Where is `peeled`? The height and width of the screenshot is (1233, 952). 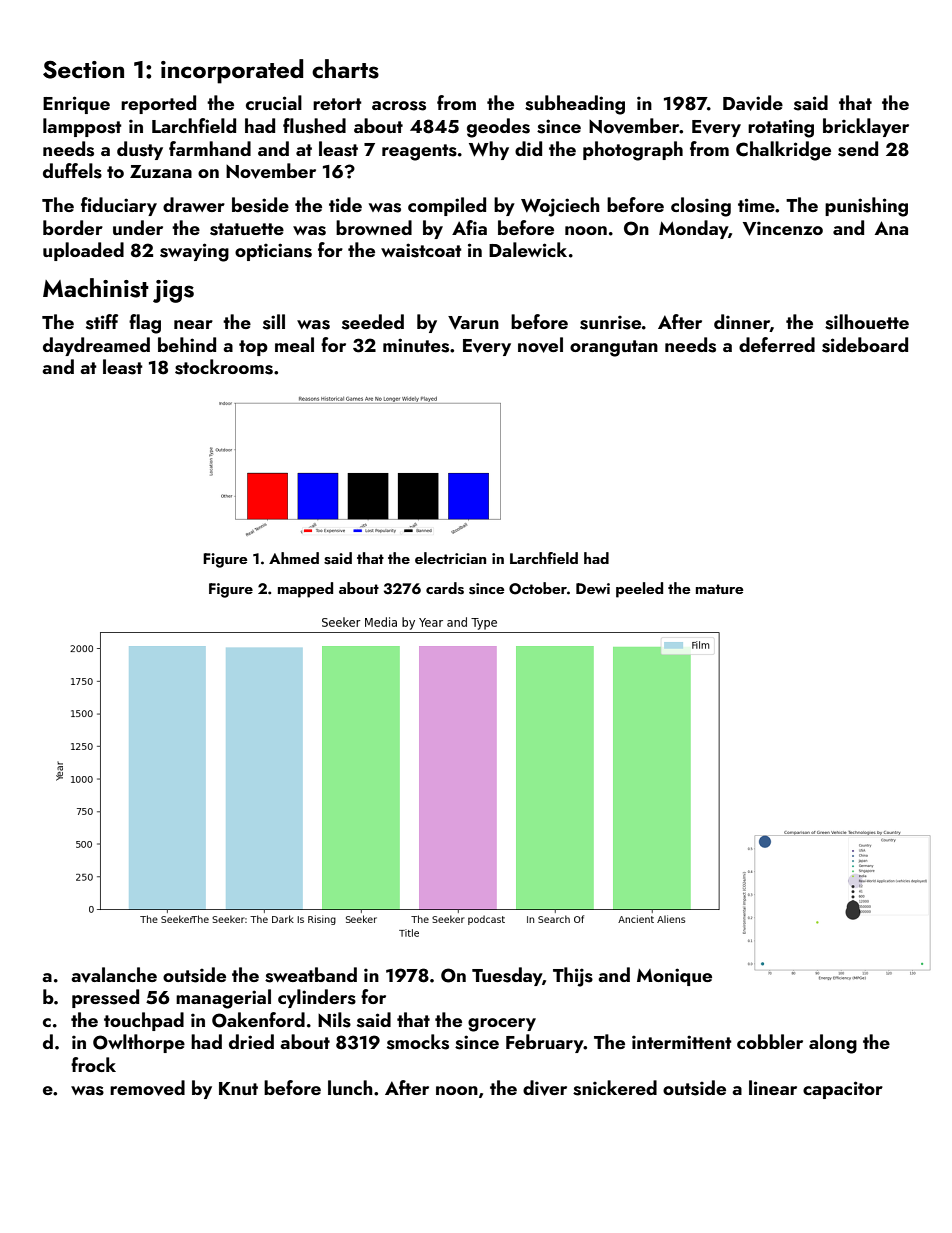
peeled is located at coordinates (639, 590).
